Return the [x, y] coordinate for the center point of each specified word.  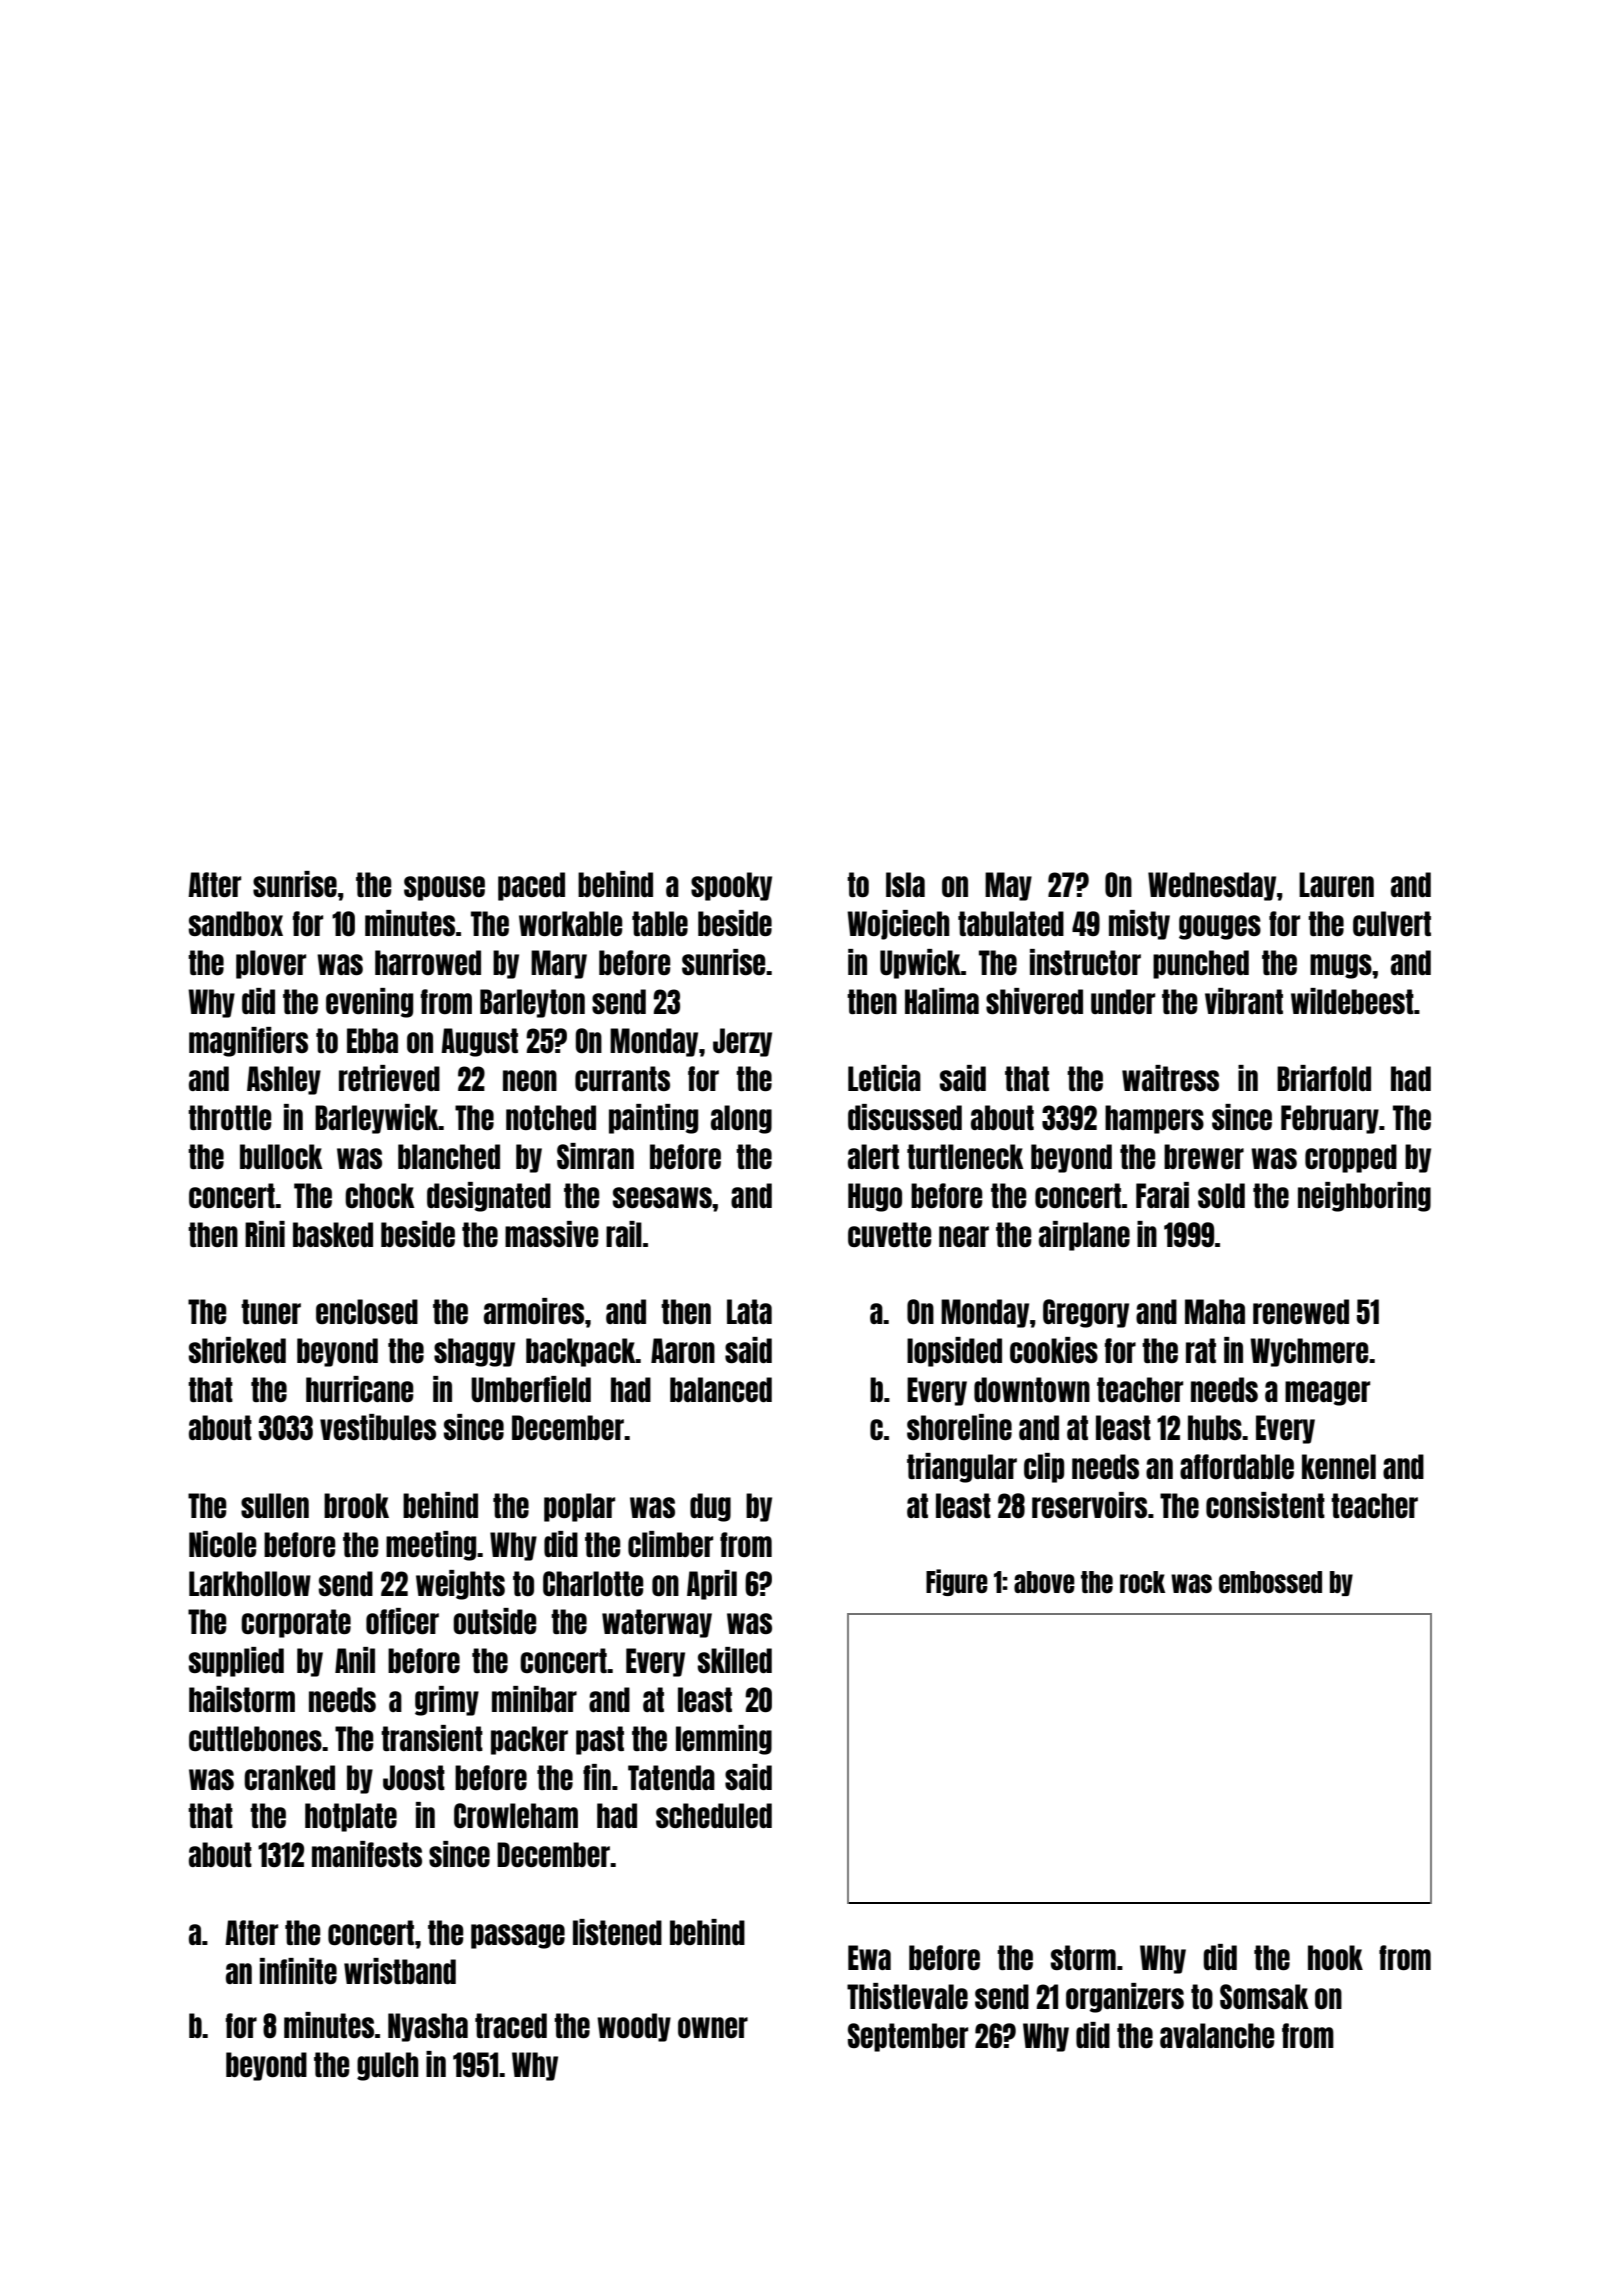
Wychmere [1309, 1352]
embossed [1270, 1582]
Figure [957, 1582]
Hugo [875, 1197]
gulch [388, 2066]
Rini [265, 1234]
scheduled [714, 1815]
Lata [749, 1311]
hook [1335, 1957]
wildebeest [1352, 1001]
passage [518, 1936]
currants [622, 1078]
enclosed [367, 1311]
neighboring [1364, 1197]
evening [369, 1003]
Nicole [222, 1544]
